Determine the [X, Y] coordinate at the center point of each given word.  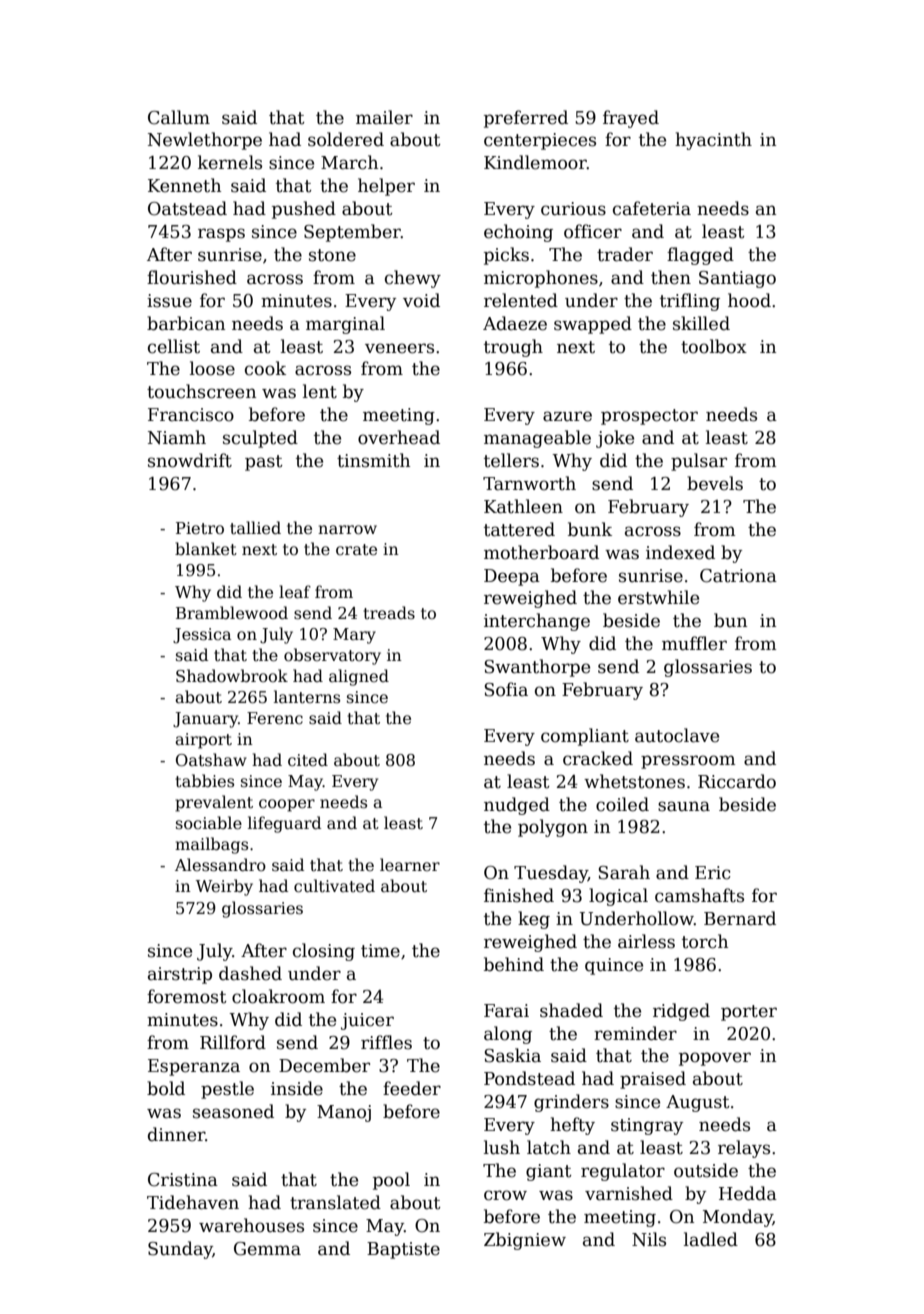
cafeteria [652, 208]
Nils [649, 1239]
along [508, 1035]
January [205, 720]
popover [715, 1059]
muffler [694, 643]
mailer [384, 117]
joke [615, 439]
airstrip [180, 975]
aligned [359, 677]
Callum [179, 117]
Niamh [177, 437]
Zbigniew [525, 1241]
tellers [511, 460]
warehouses [251, 1225]
